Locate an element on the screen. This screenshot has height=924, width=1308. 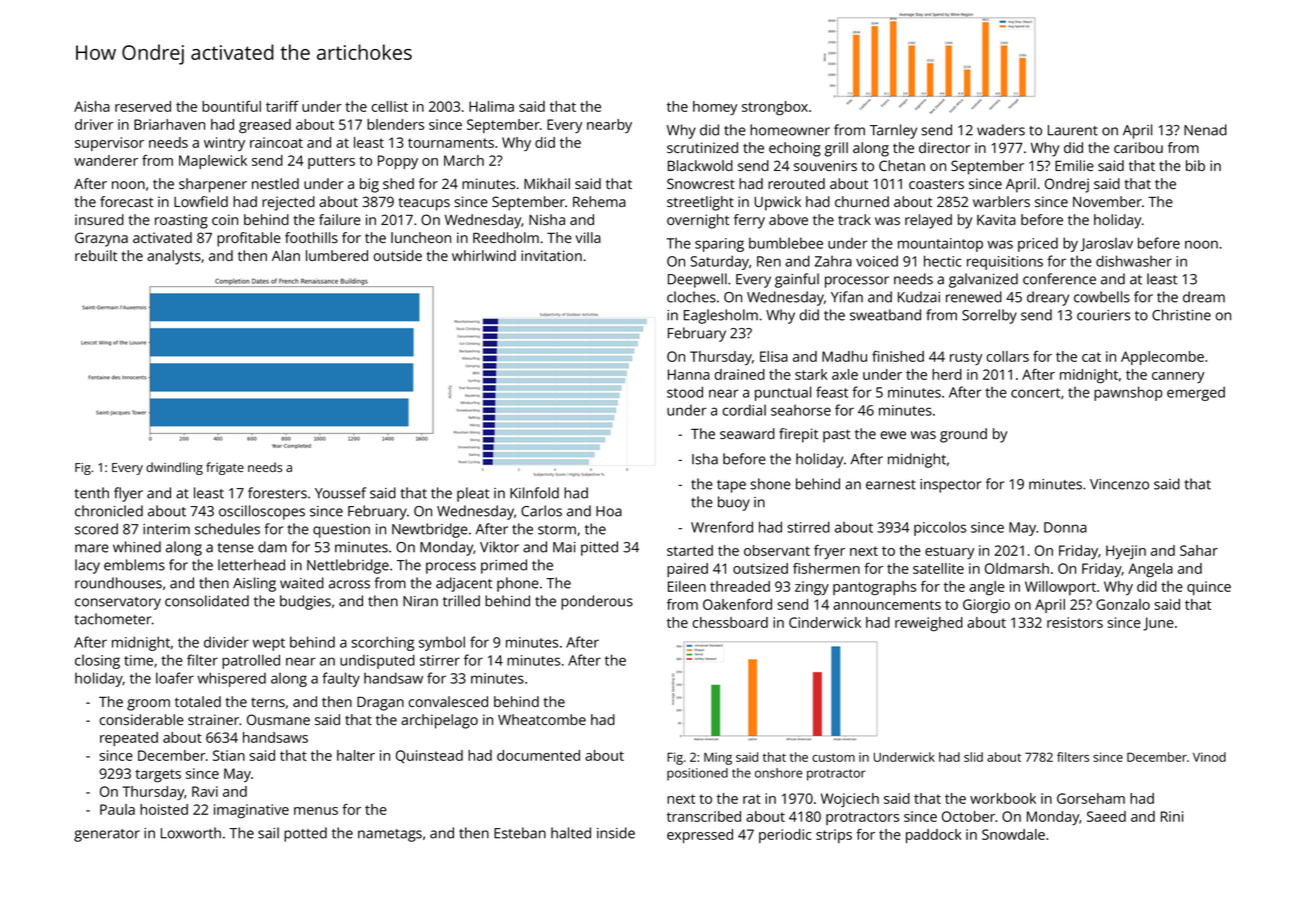
Loxworth is located at coordinates (191, 833).
